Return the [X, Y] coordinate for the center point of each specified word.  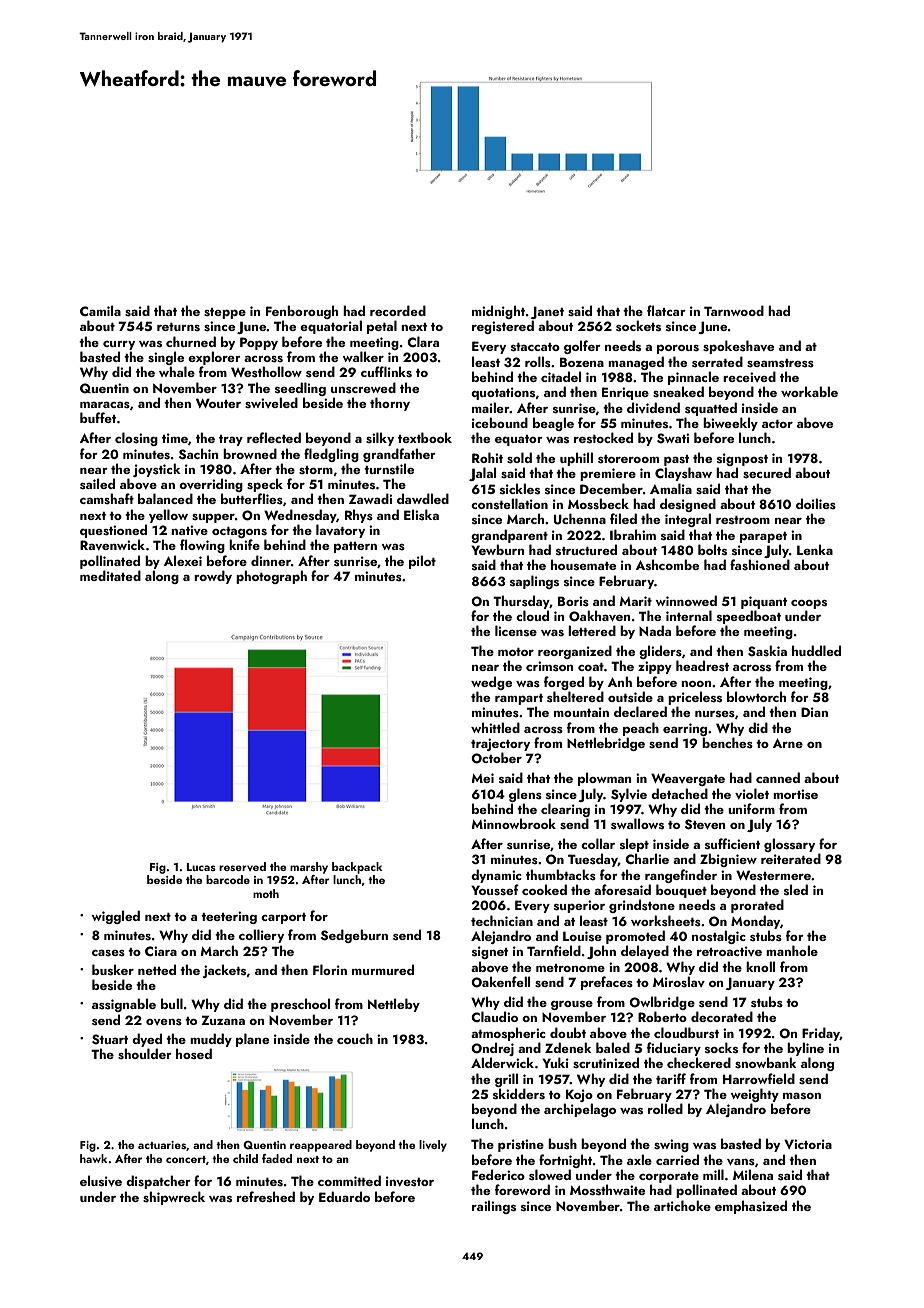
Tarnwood [734, 310]
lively [433, 1146]
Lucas [201, 867]
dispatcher [158, 1182]
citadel [561, 376]
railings [494, 1207]
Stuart [110, 1039]
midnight [498, 312]
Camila [100, 310]
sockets [638, 326]
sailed [97, 483]
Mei [483, 778]
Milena [753, 1174]
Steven [705, 824]
